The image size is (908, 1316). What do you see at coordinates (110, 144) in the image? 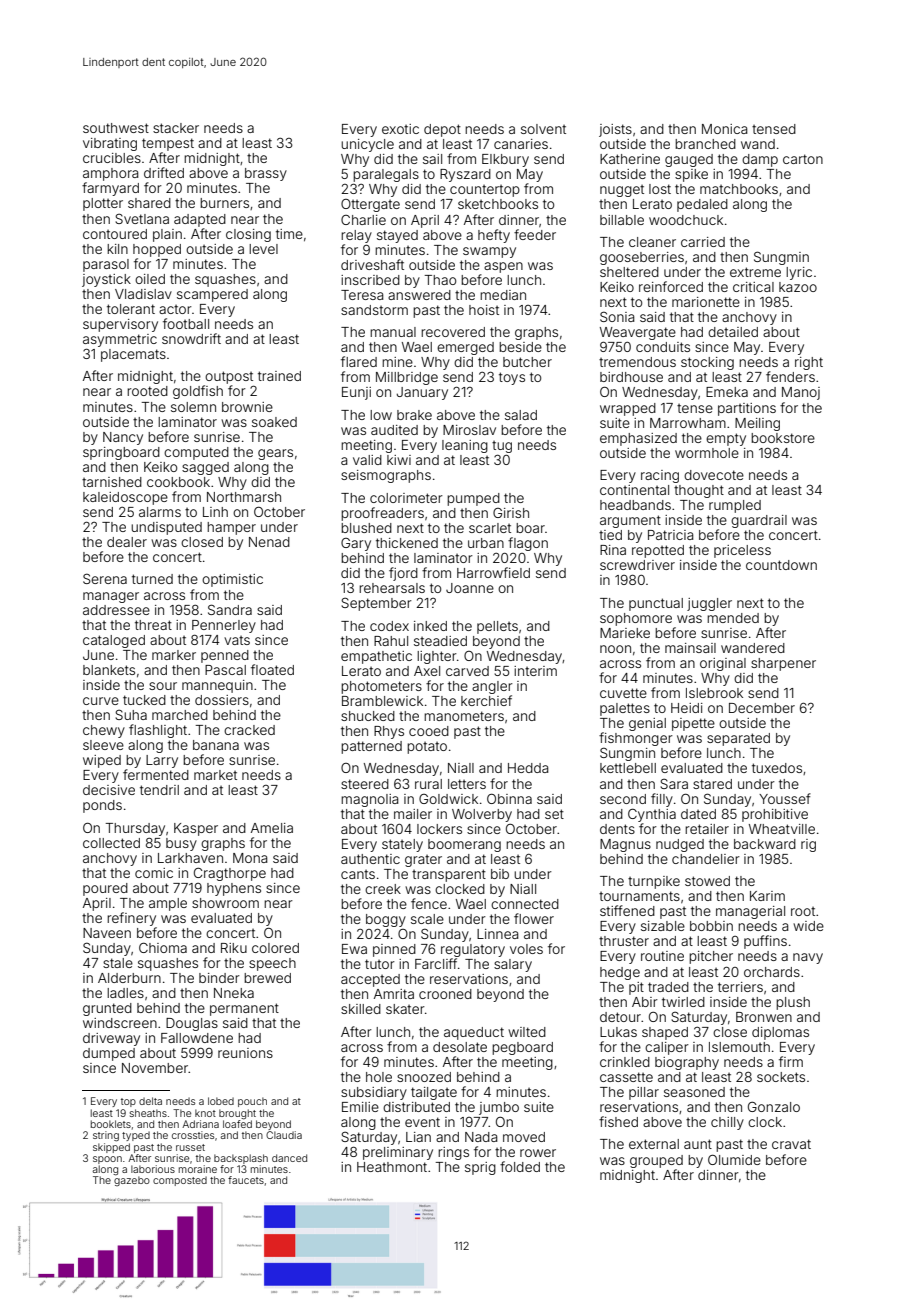
I see `vibrating` at bounding box center [110, 144].
